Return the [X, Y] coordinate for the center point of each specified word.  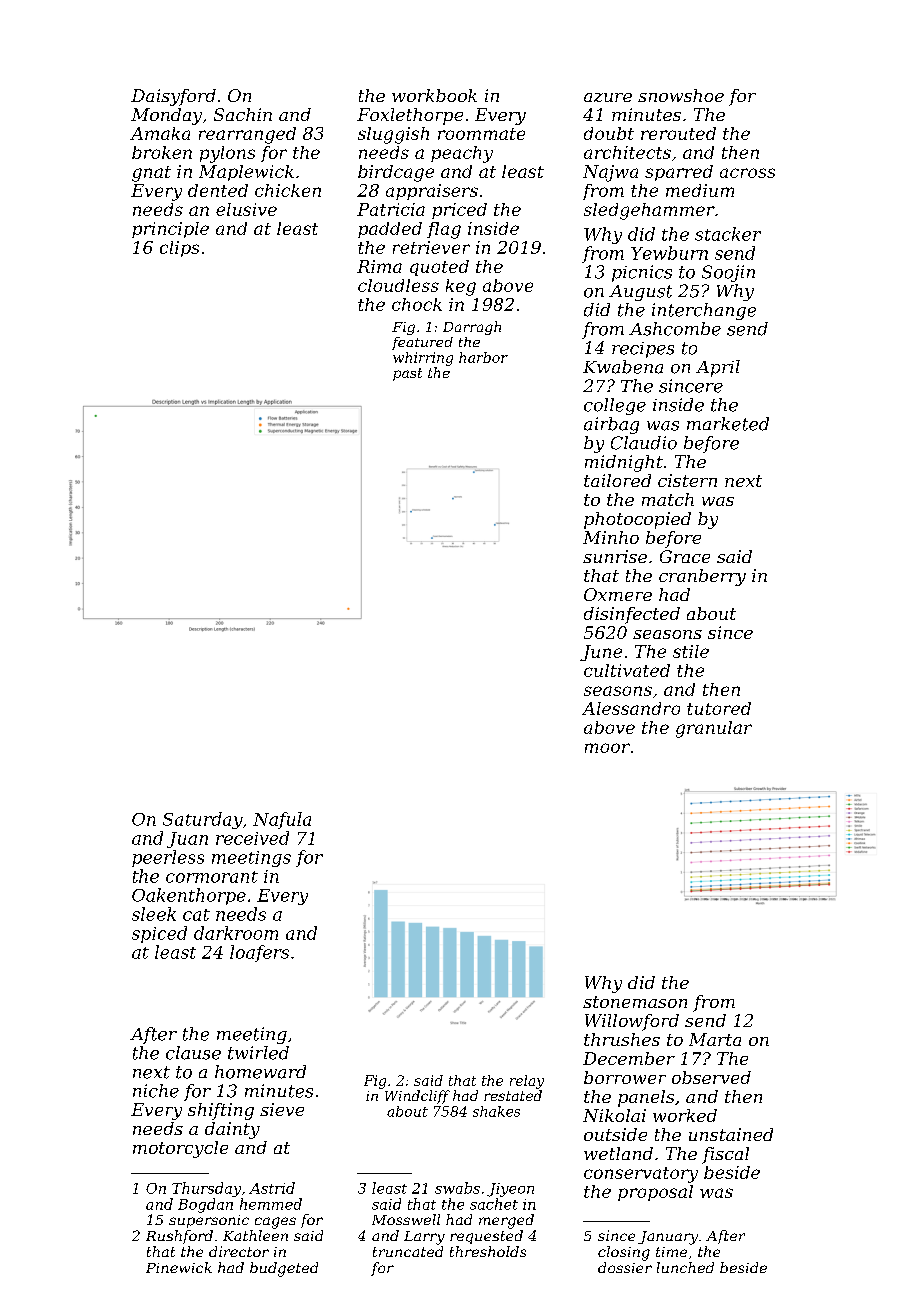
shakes [496, 1111]
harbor [483, 357]
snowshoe [681, 95]
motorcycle [180, 1149]
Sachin [243, 114]
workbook [434, 95]
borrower [625, 1077]
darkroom [236, 933]
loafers [259, 953]
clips [179, 249]
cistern [687, 480]
